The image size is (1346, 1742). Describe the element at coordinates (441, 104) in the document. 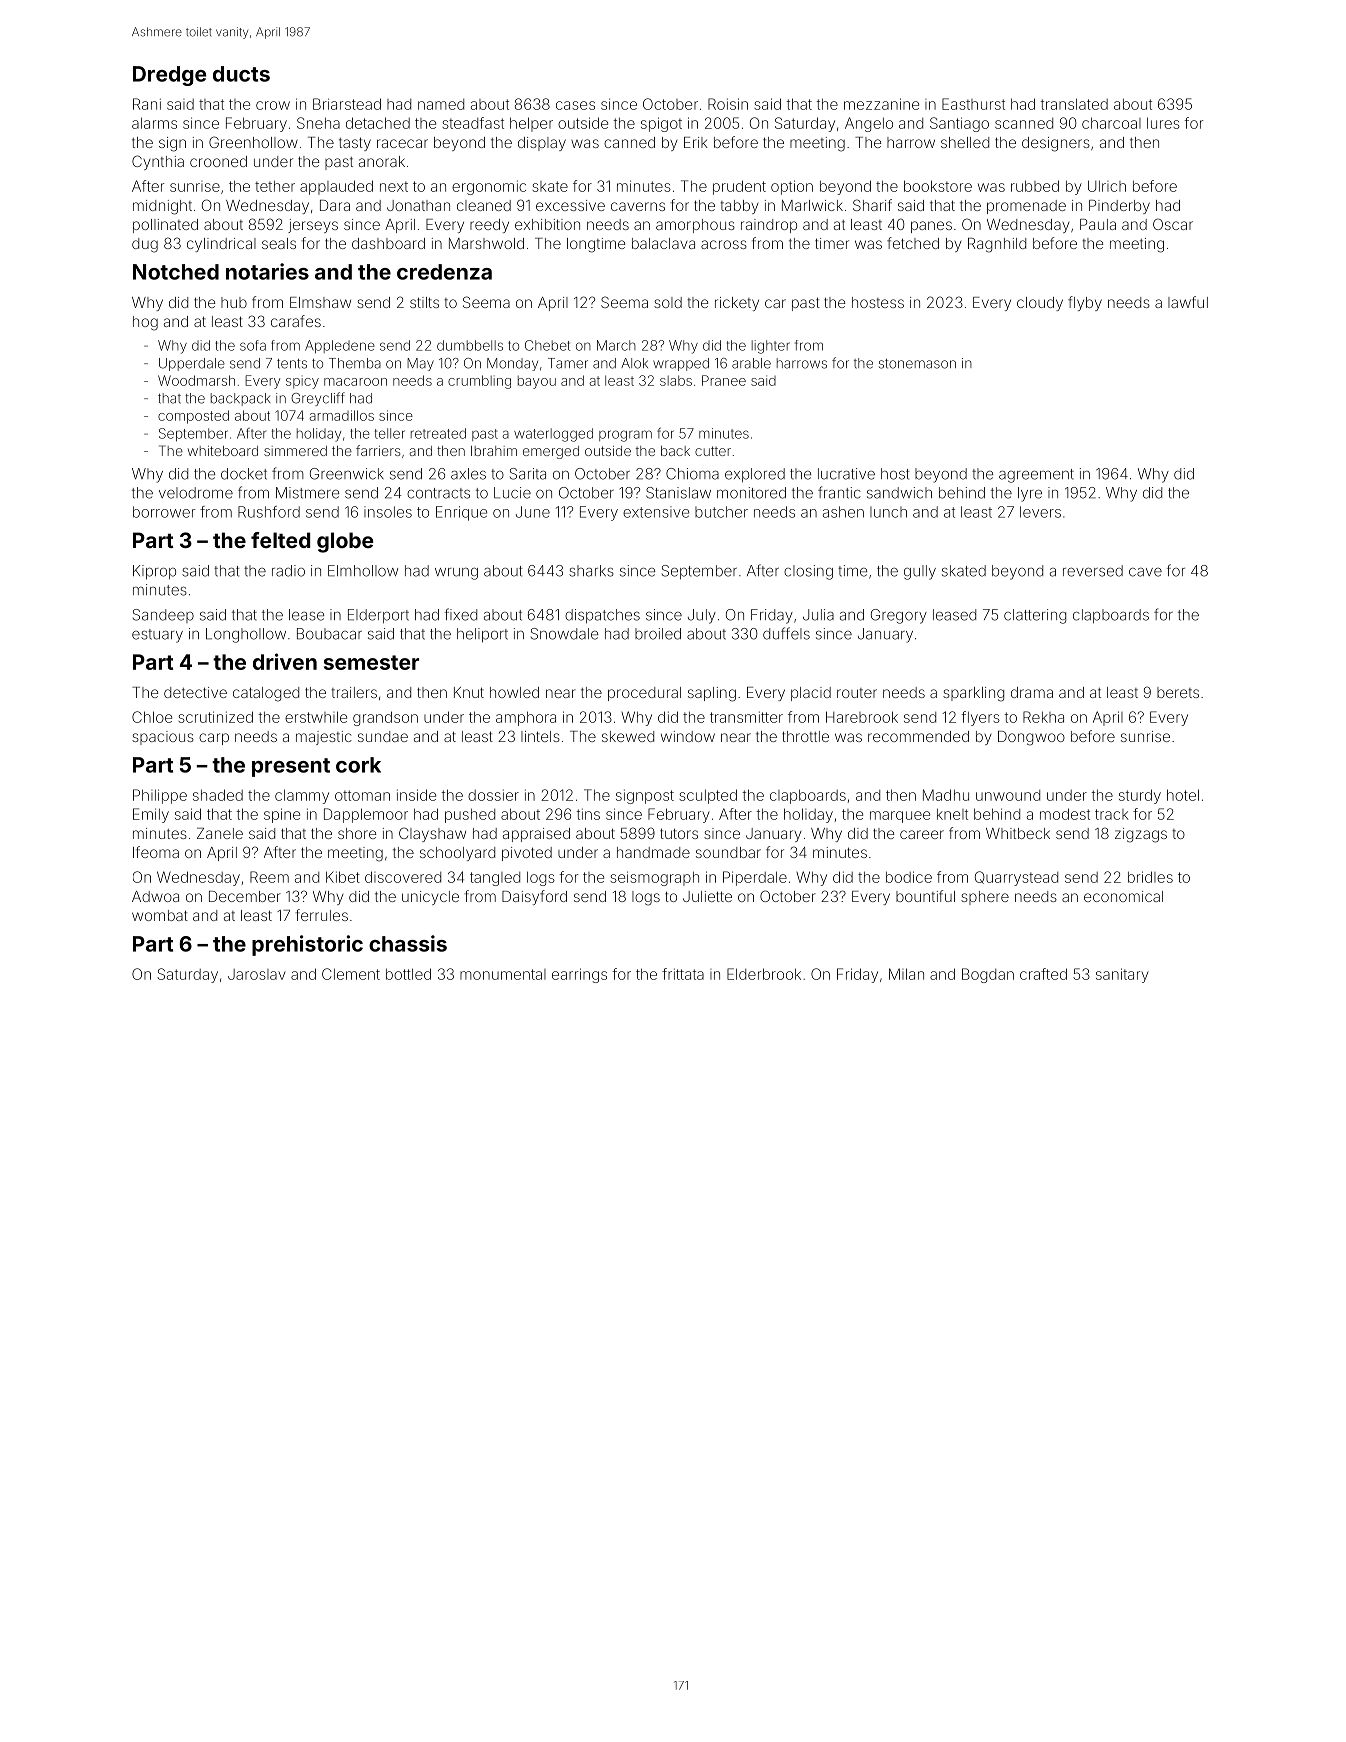

I see `named` at that location.
